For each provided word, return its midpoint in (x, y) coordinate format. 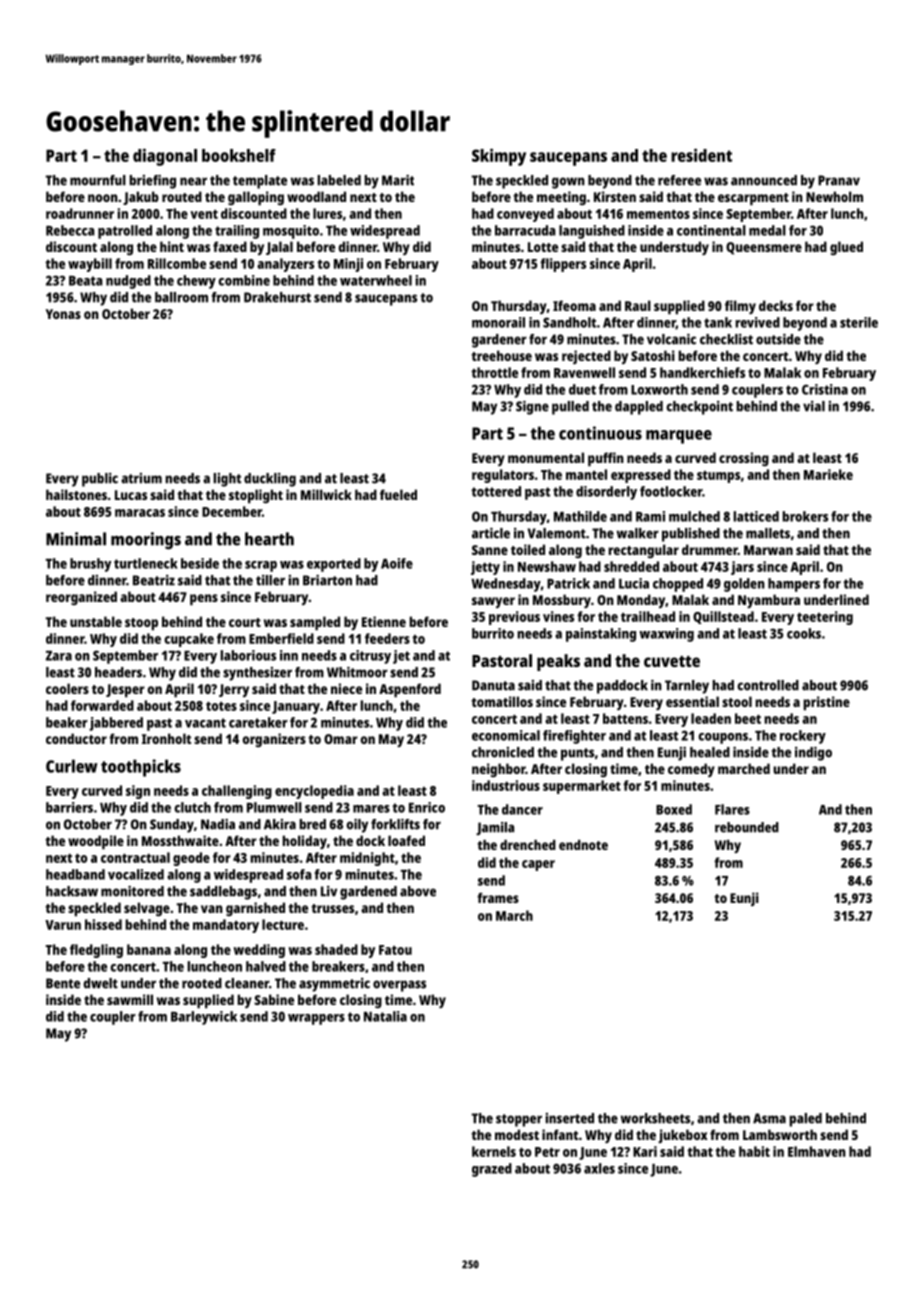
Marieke (828, 474)
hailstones (76, 494)
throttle (494, 372)
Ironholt (166, 738)
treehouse (501, 355)
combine (244, 280)
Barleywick (204, 1018)
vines (558, 616)
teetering (825, 618)
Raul (638, 305)
